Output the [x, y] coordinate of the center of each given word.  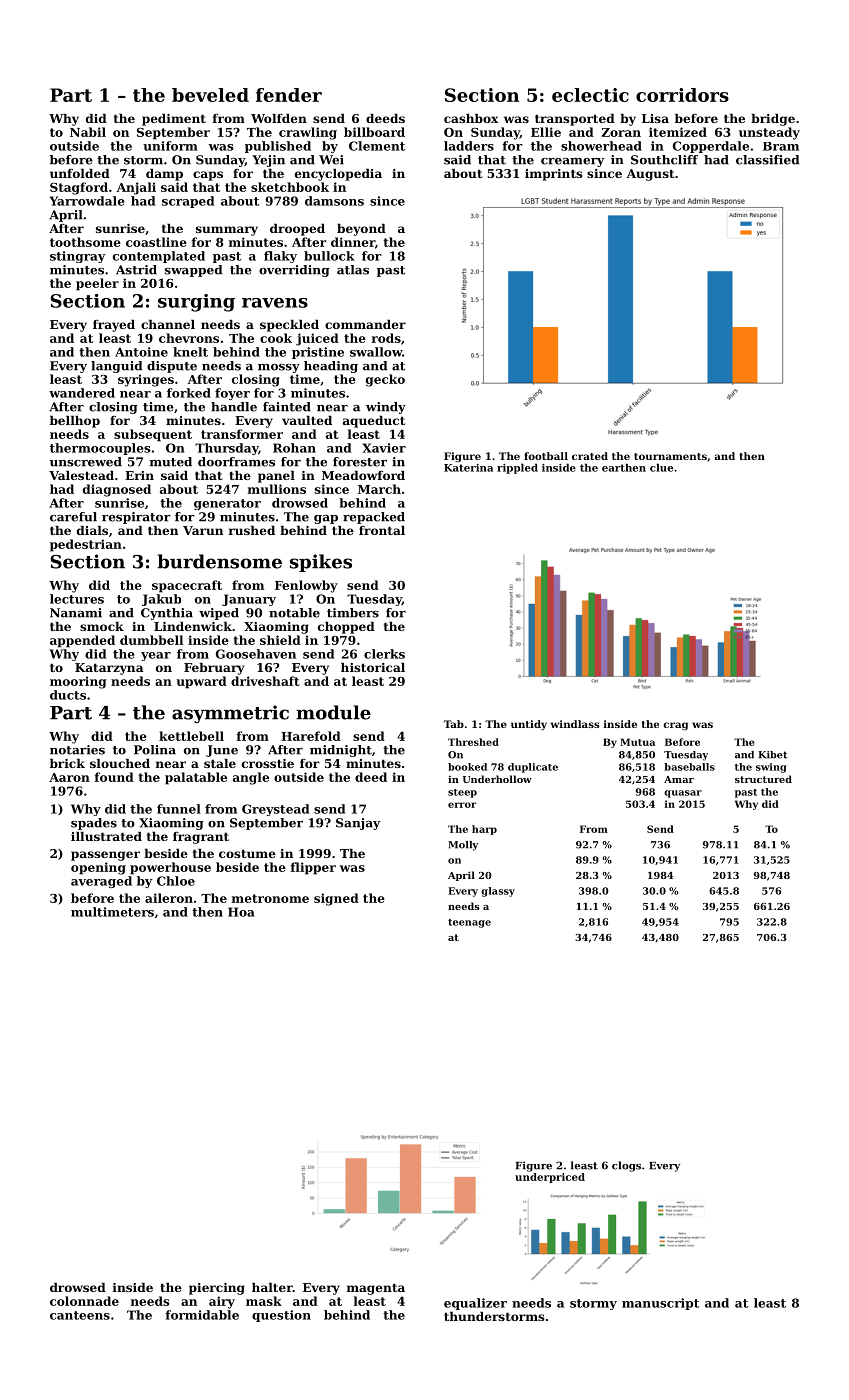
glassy [498, 892]
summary [227, 231]
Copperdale [711, 147]
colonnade [84, 1301]
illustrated [106, 836]
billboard [374, 132]
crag [675, 726]
